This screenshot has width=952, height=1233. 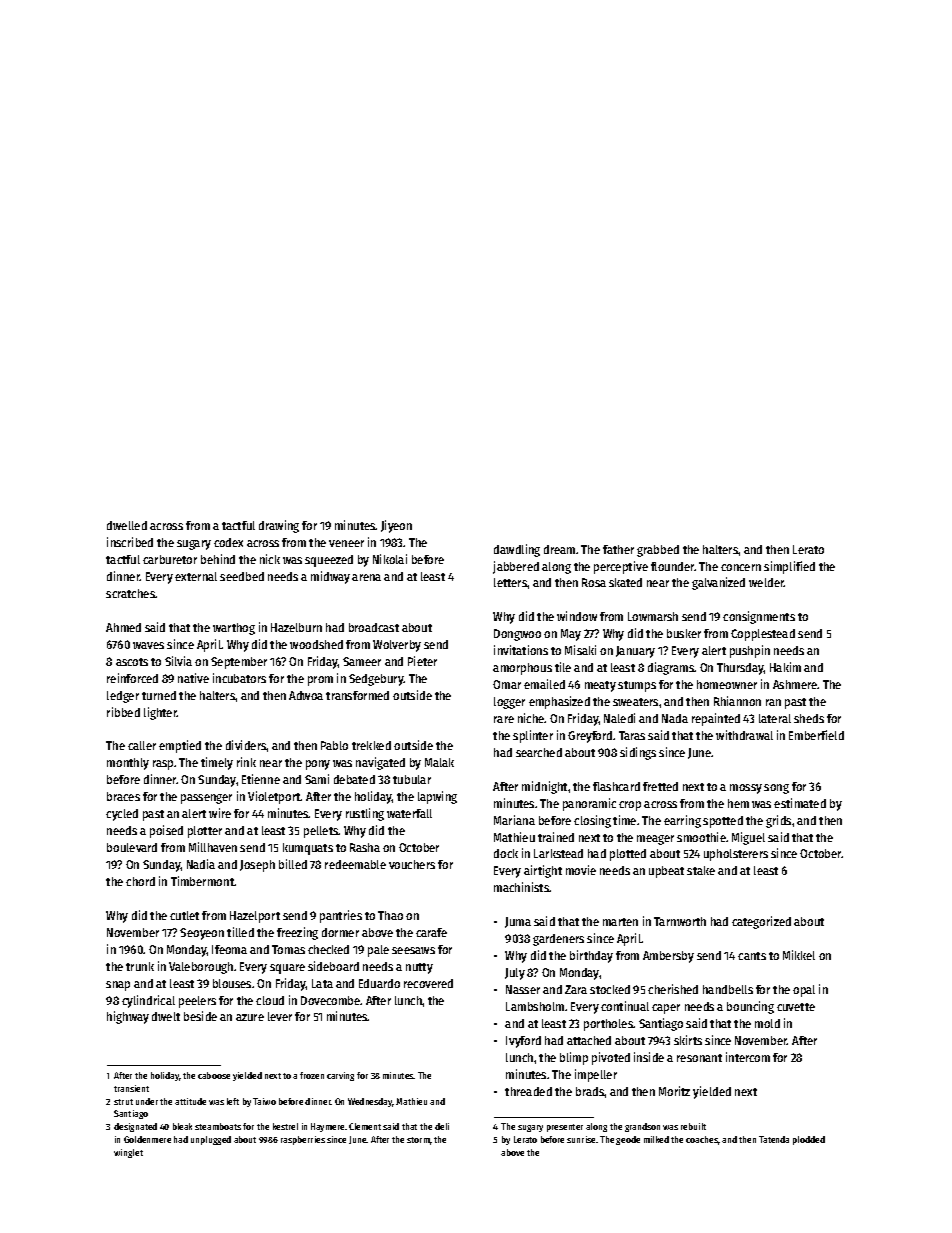 I want to click on Hazelburn, so click(x=296, y=627).
